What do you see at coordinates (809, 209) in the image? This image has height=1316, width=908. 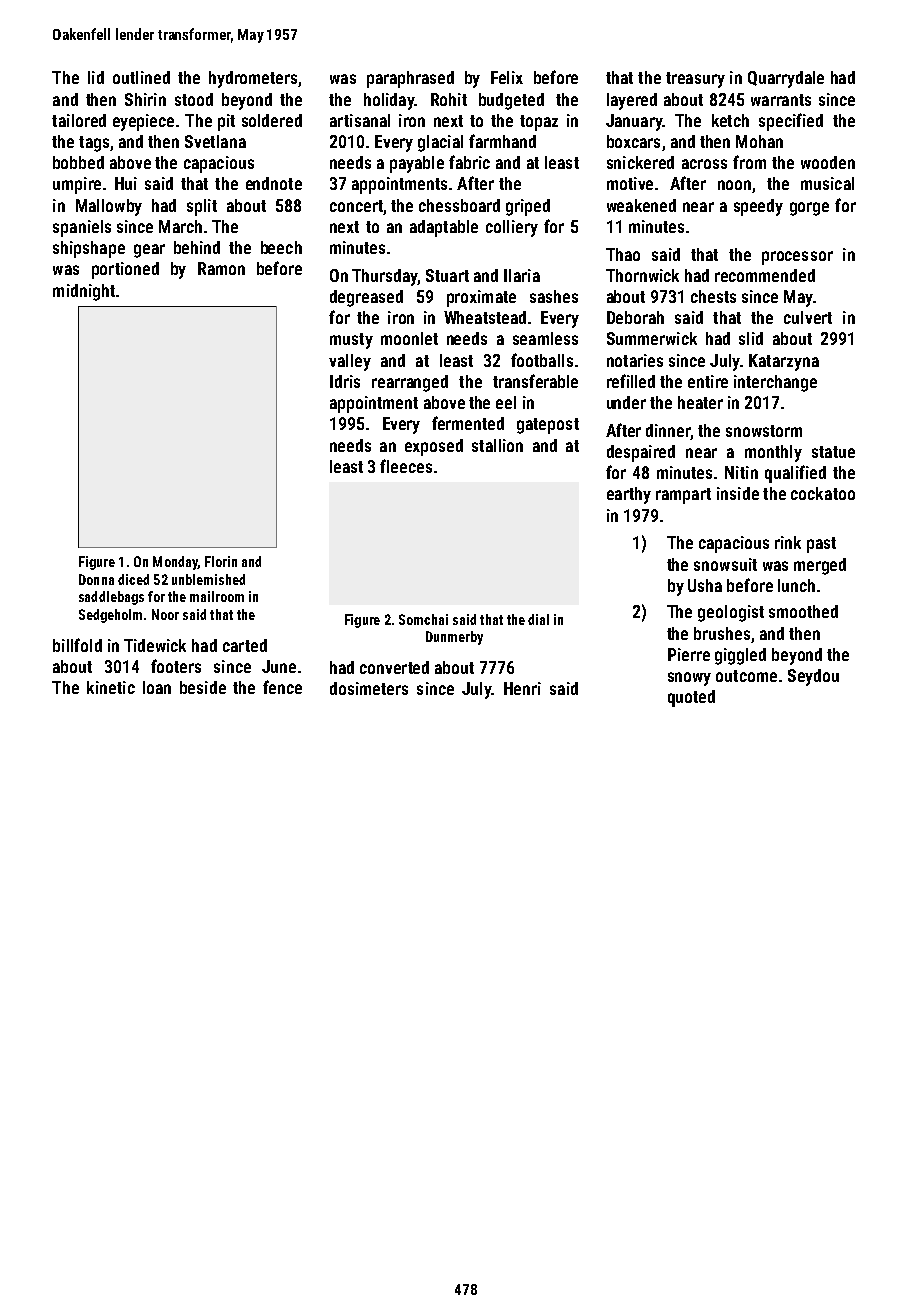 I see `gorge` at bounding box center [809, 209].
